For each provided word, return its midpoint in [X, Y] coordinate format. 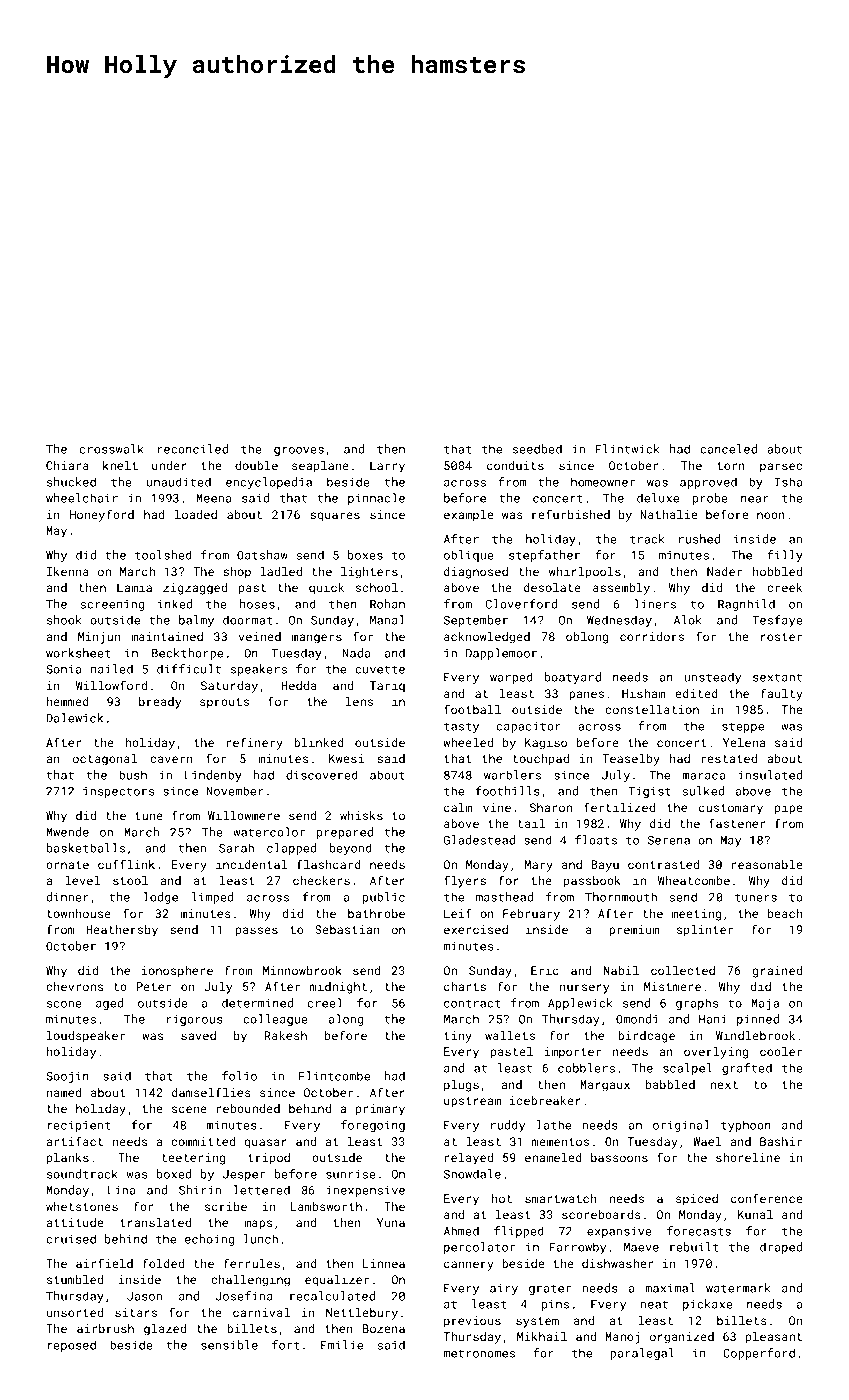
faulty [781, 694]
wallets [510, 1035]
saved [198, 1035]
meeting [696, 915]
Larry [387, 467]
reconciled [193, 449]
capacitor [528, 727]
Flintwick [628, 449]
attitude [75, 1222]
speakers [259, 670]
